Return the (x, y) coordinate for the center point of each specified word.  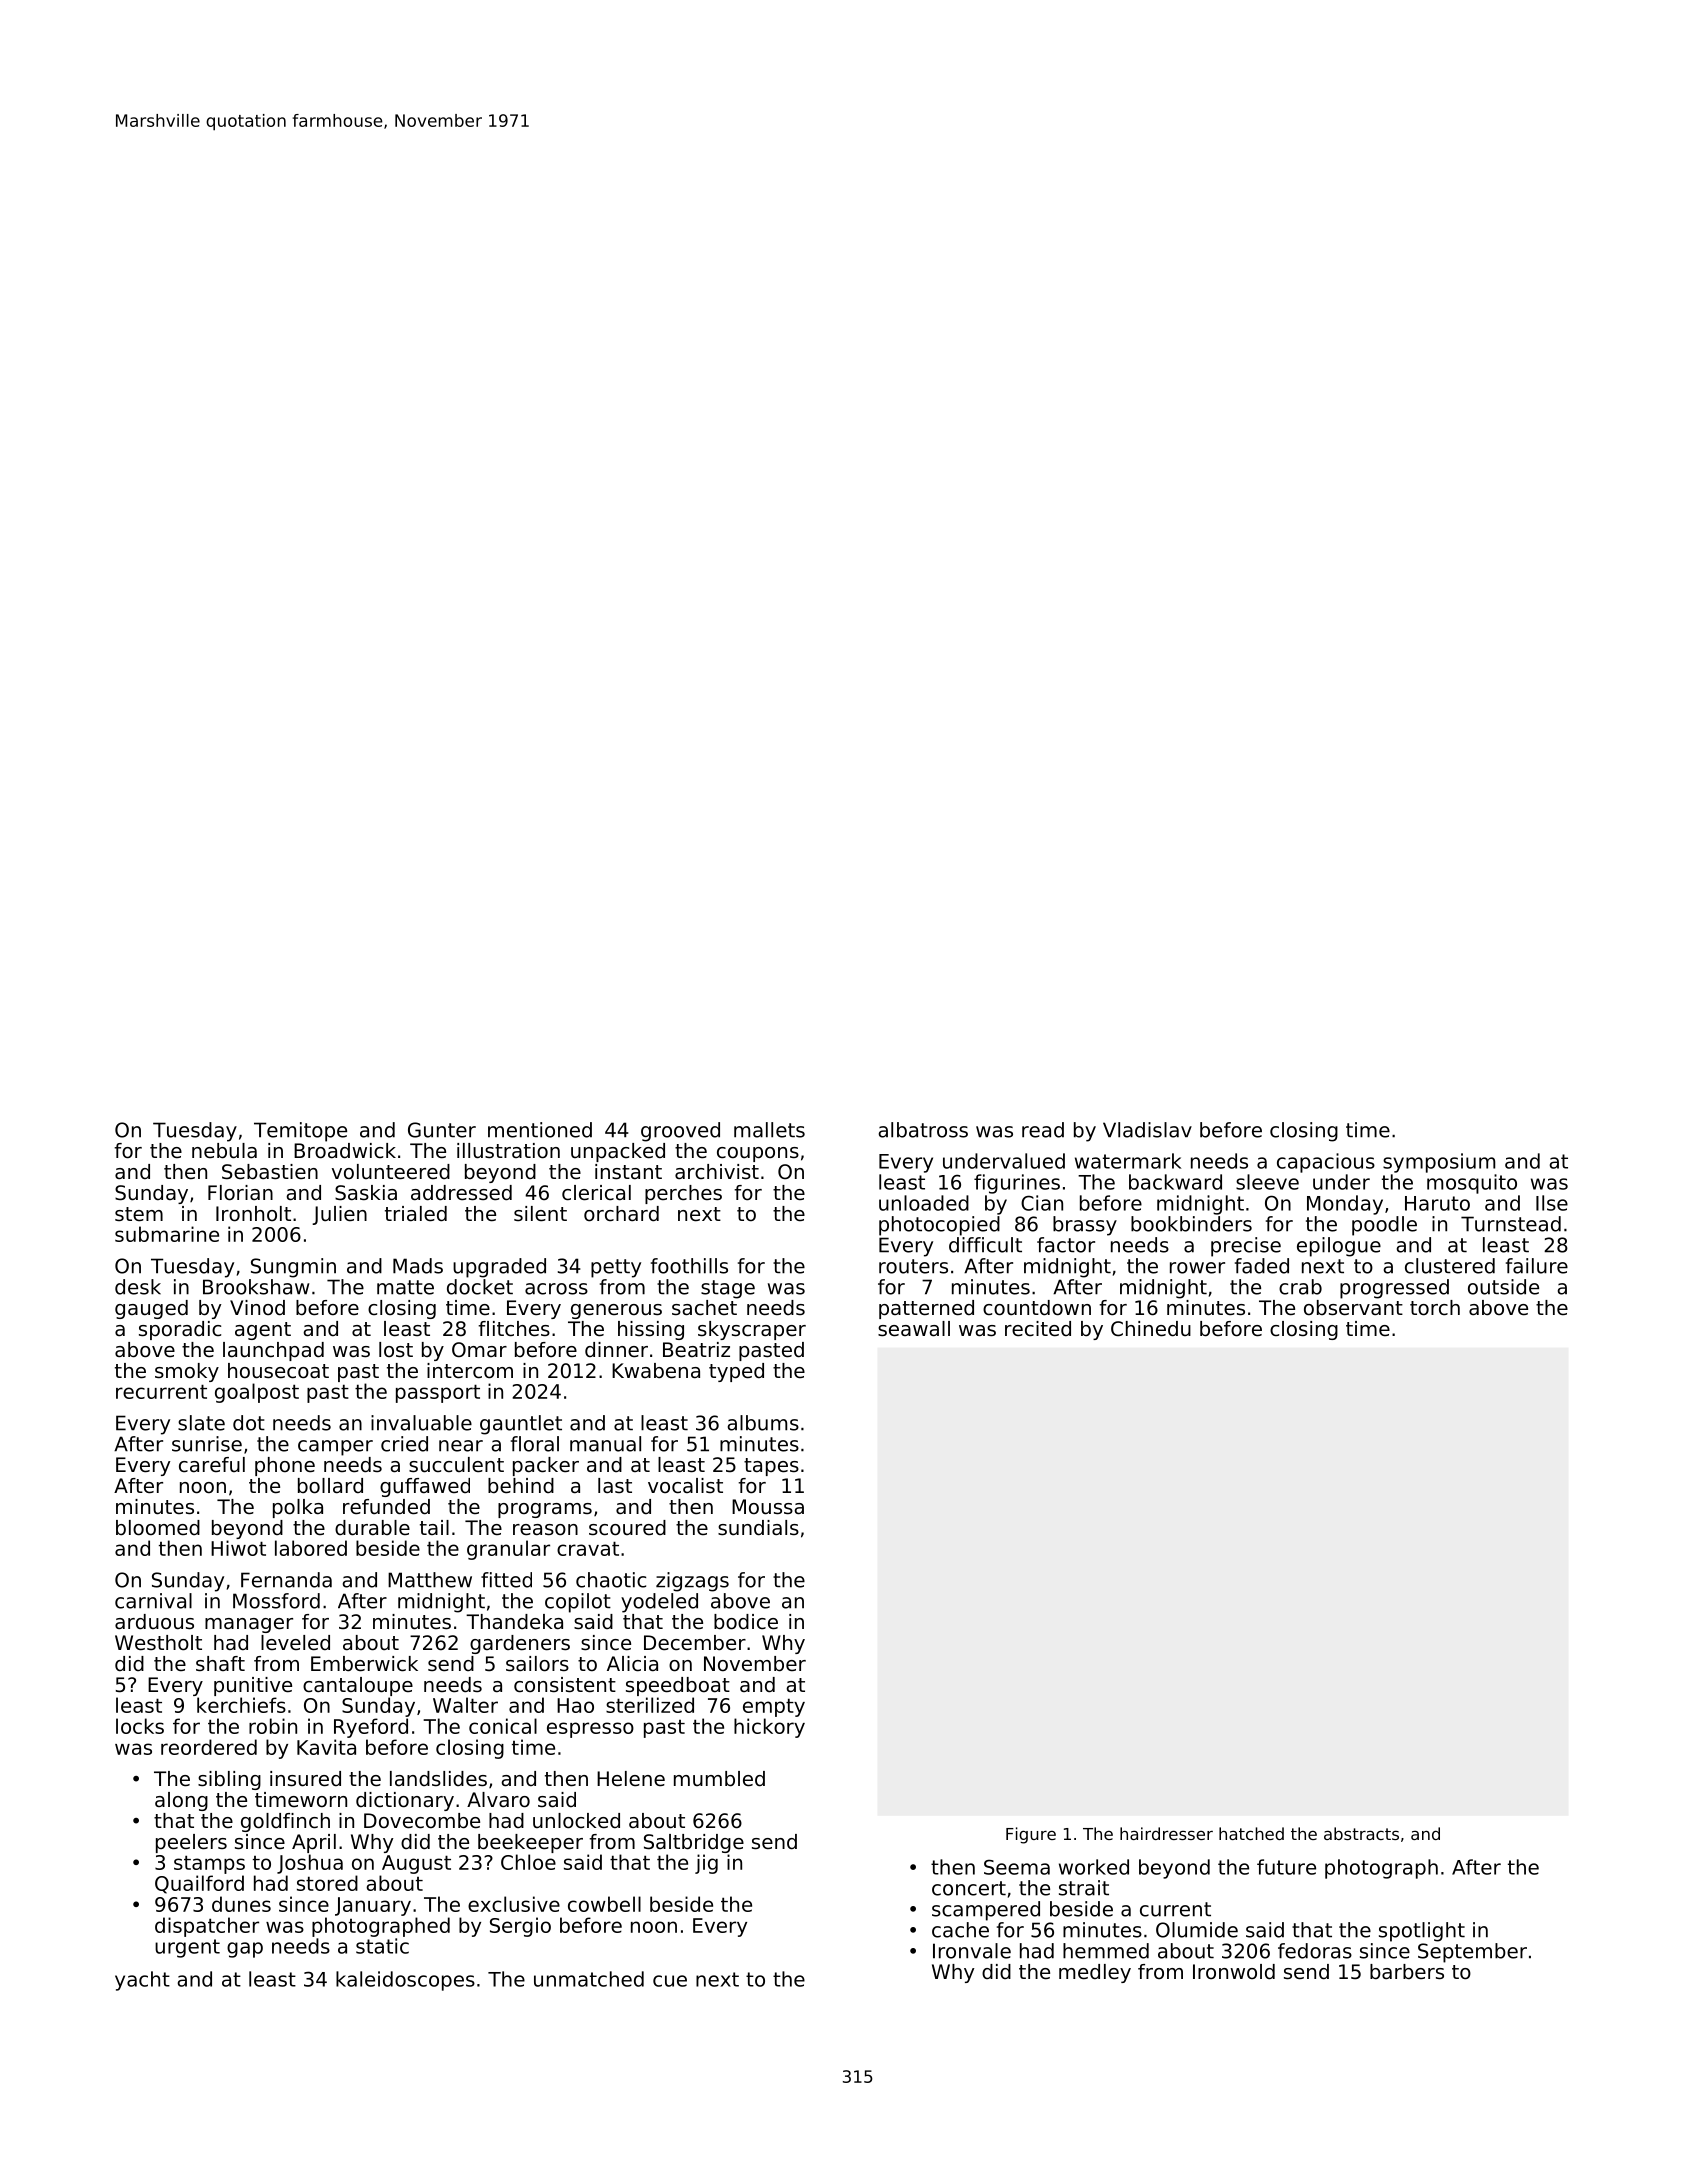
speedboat (678, 1686)
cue (670, 1981)
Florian (240, 1193)
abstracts (1361, 1833)
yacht (142, 1981)
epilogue (1339, 1247)
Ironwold (1234, 1972)
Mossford (276, 1601)
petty (616, 1268)
